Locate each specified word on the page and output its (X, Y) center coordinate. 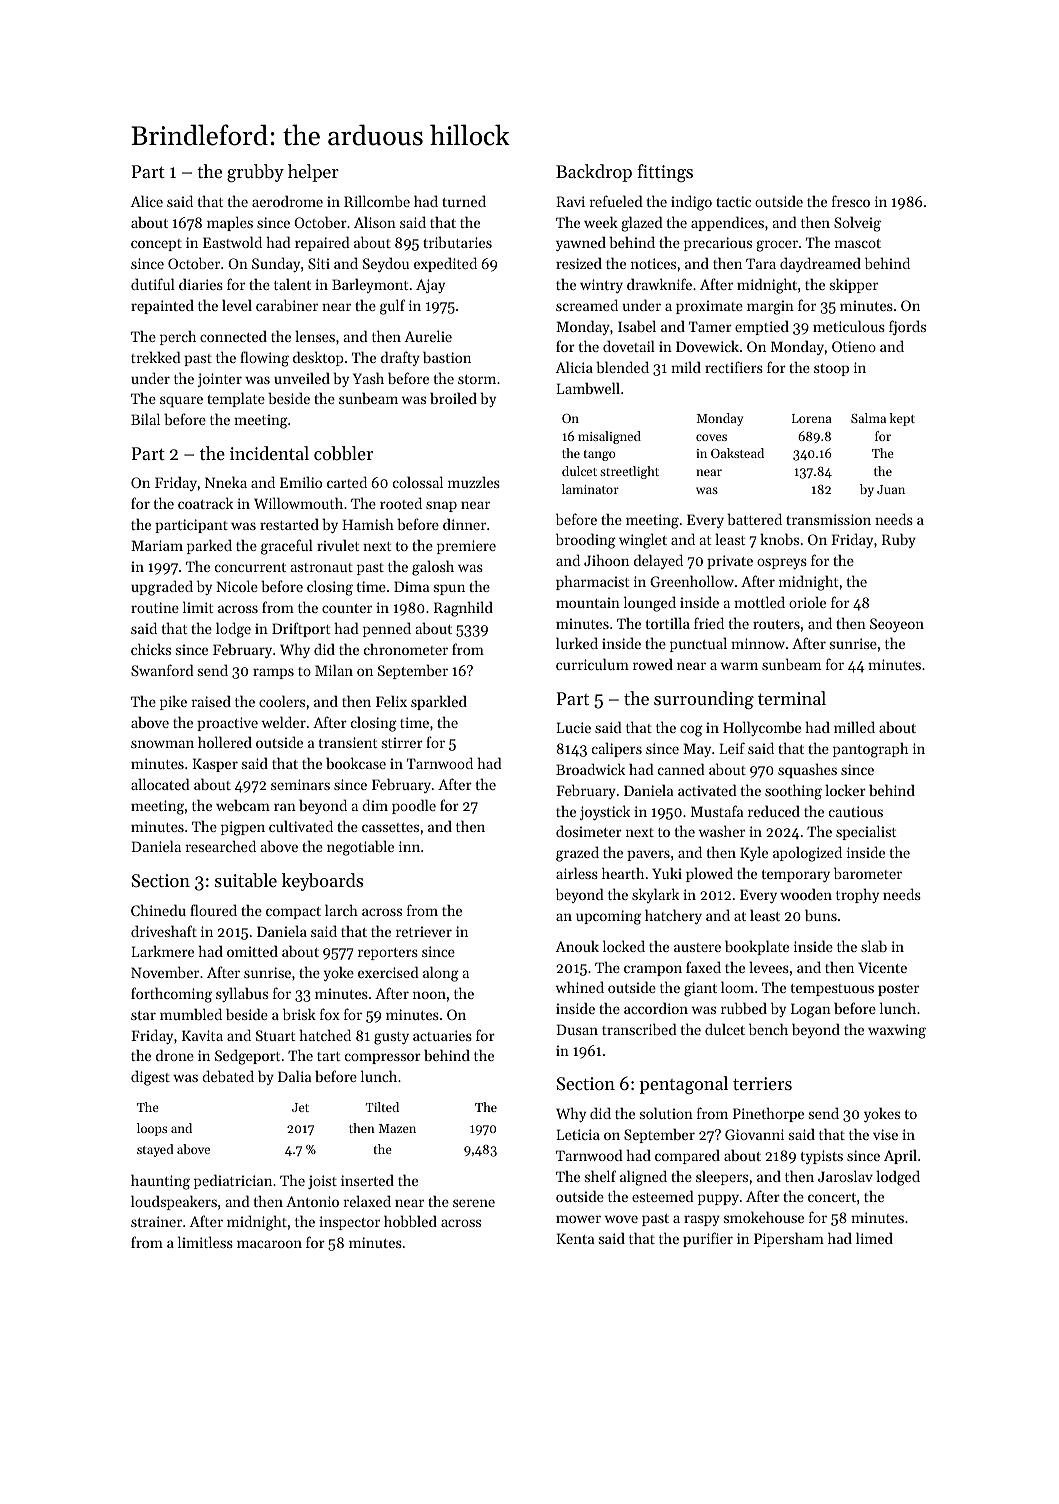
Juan (891, 489)
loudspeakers (174, 1202)
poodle (414, 806)
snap (441, 506)
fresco (851, 201)
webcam (243, 805)
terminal (792, 698)
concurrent (250, 567)
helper (313, 173)
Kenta (575, 1238)
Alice (146, 201)
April (900, 1156)
